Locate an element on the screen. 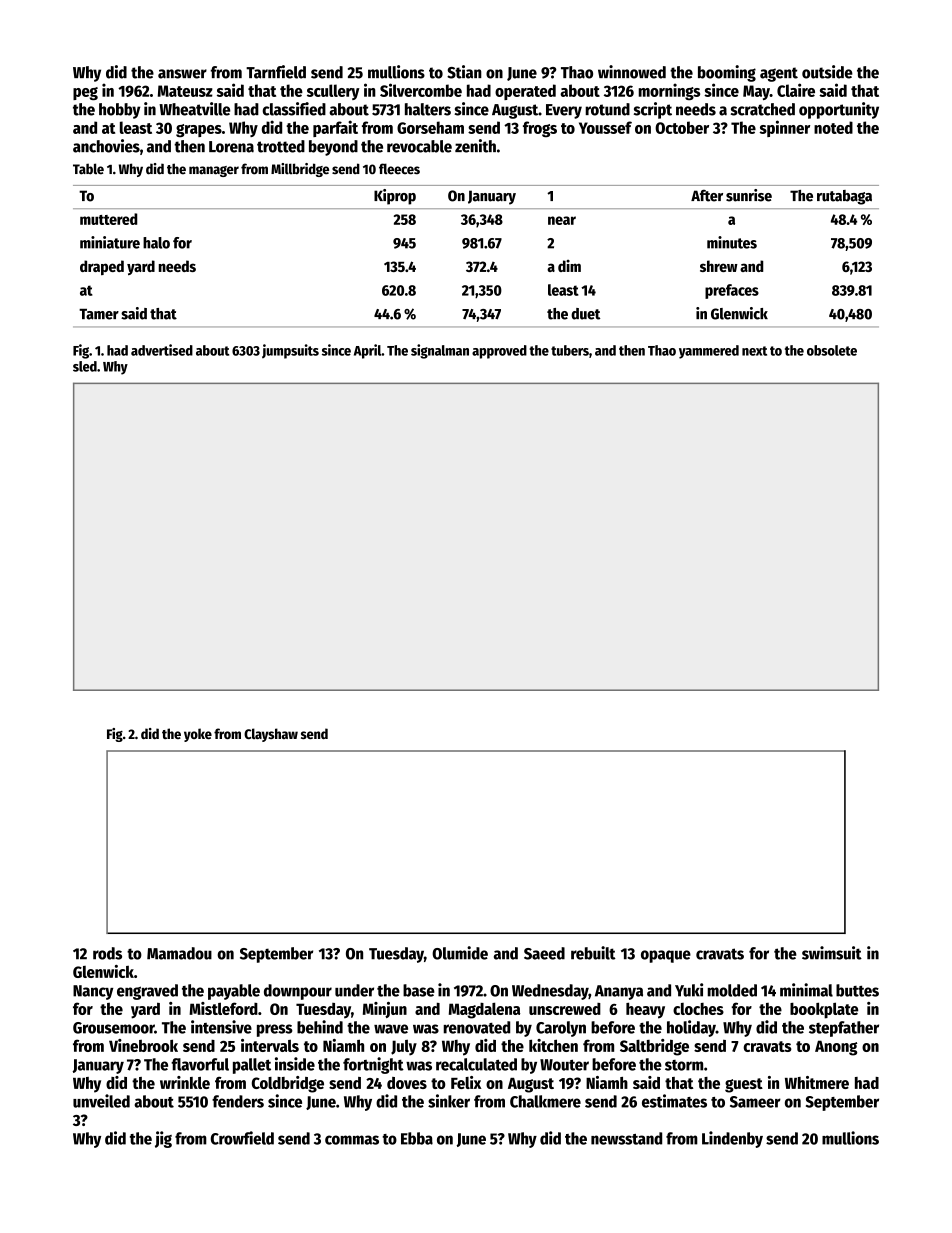 This screenshot has height=1233, width=952. jig is located at coordinates (163, 1139).
